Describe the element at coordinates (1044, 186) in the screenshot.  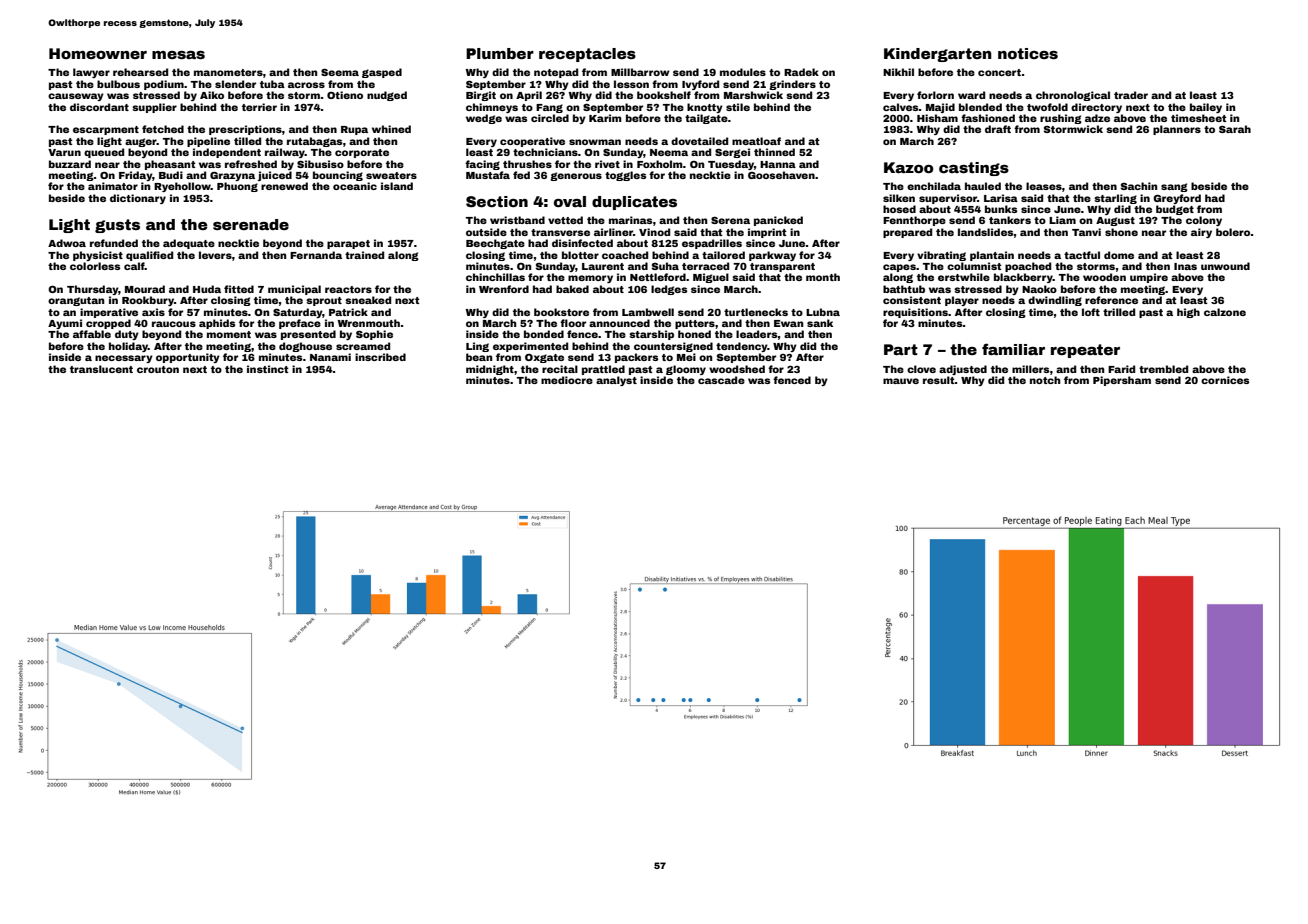
I see `leases` at that location.
